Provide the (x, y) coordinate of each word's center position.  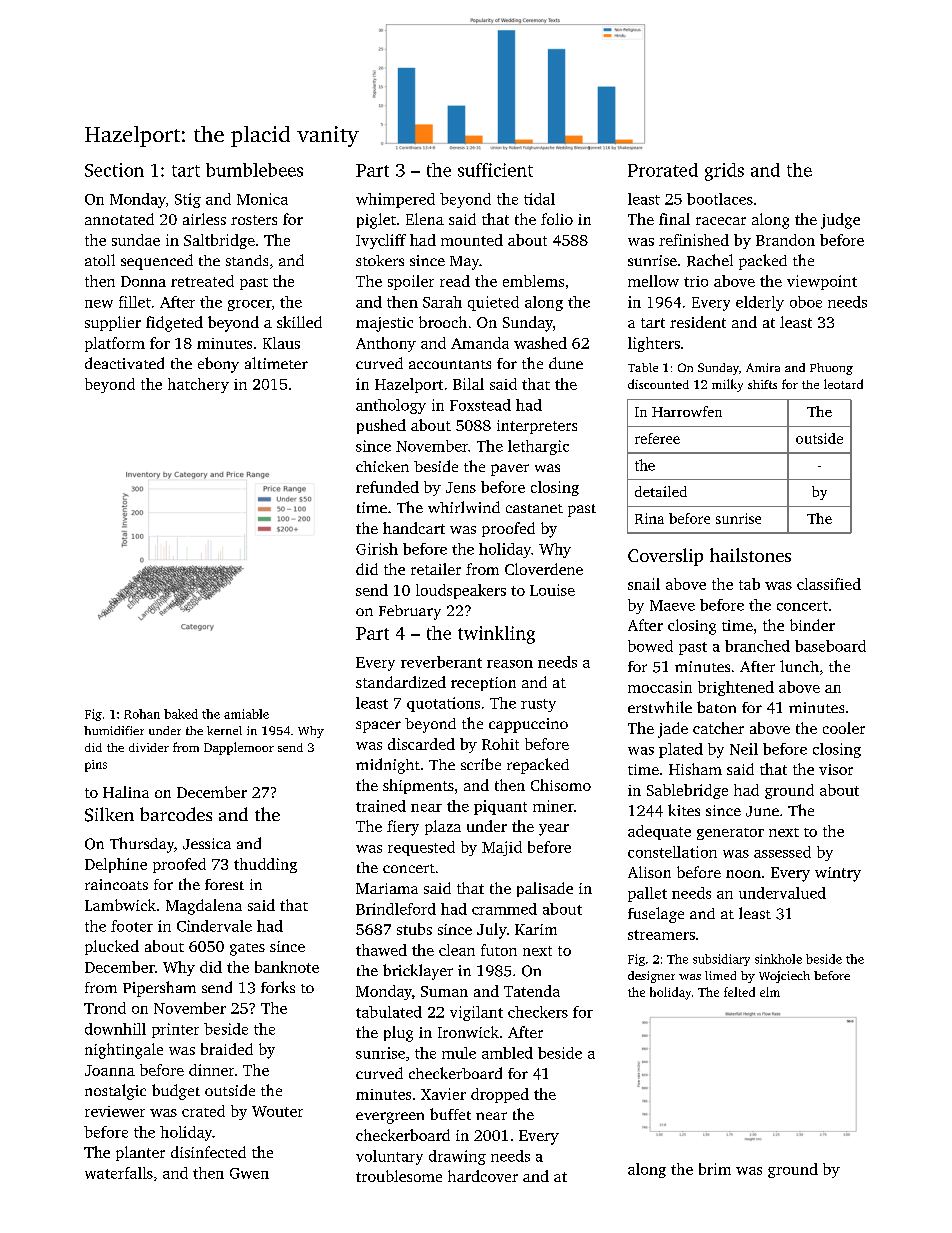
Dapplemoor (239, 748)
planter (140, 1153)
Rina (649, 518)
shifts (762, 384)
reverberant (441, 662)
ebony (218, 365)
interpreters (537, 427)
